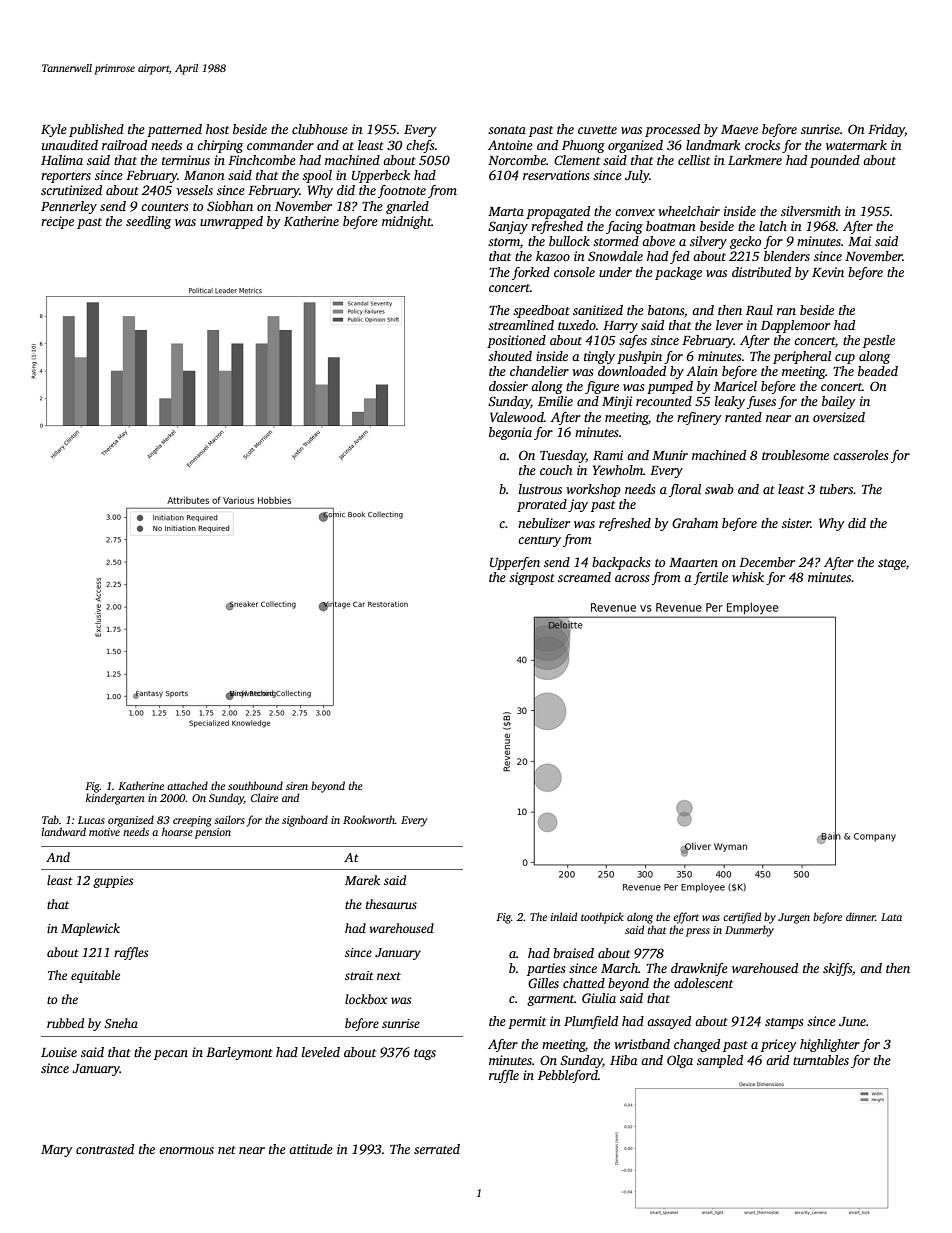 Image resolution: width=952 pixels, height=1233 pixels. Describe the element at coordinates (861, 916) in the page. I see `dinner` at that location.
